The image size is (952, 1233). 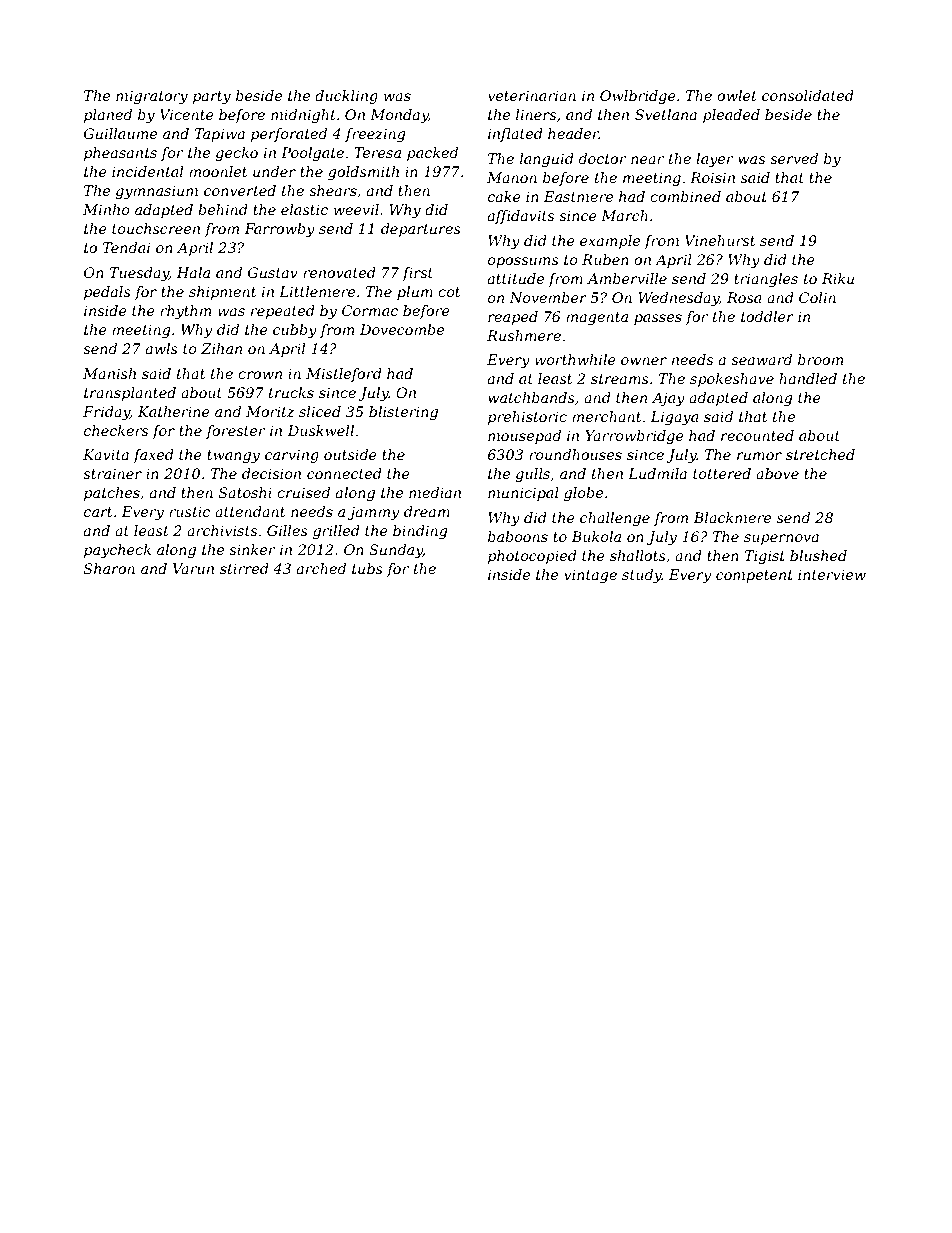 I want to click on consolidated, so click(x=808, y=95).
